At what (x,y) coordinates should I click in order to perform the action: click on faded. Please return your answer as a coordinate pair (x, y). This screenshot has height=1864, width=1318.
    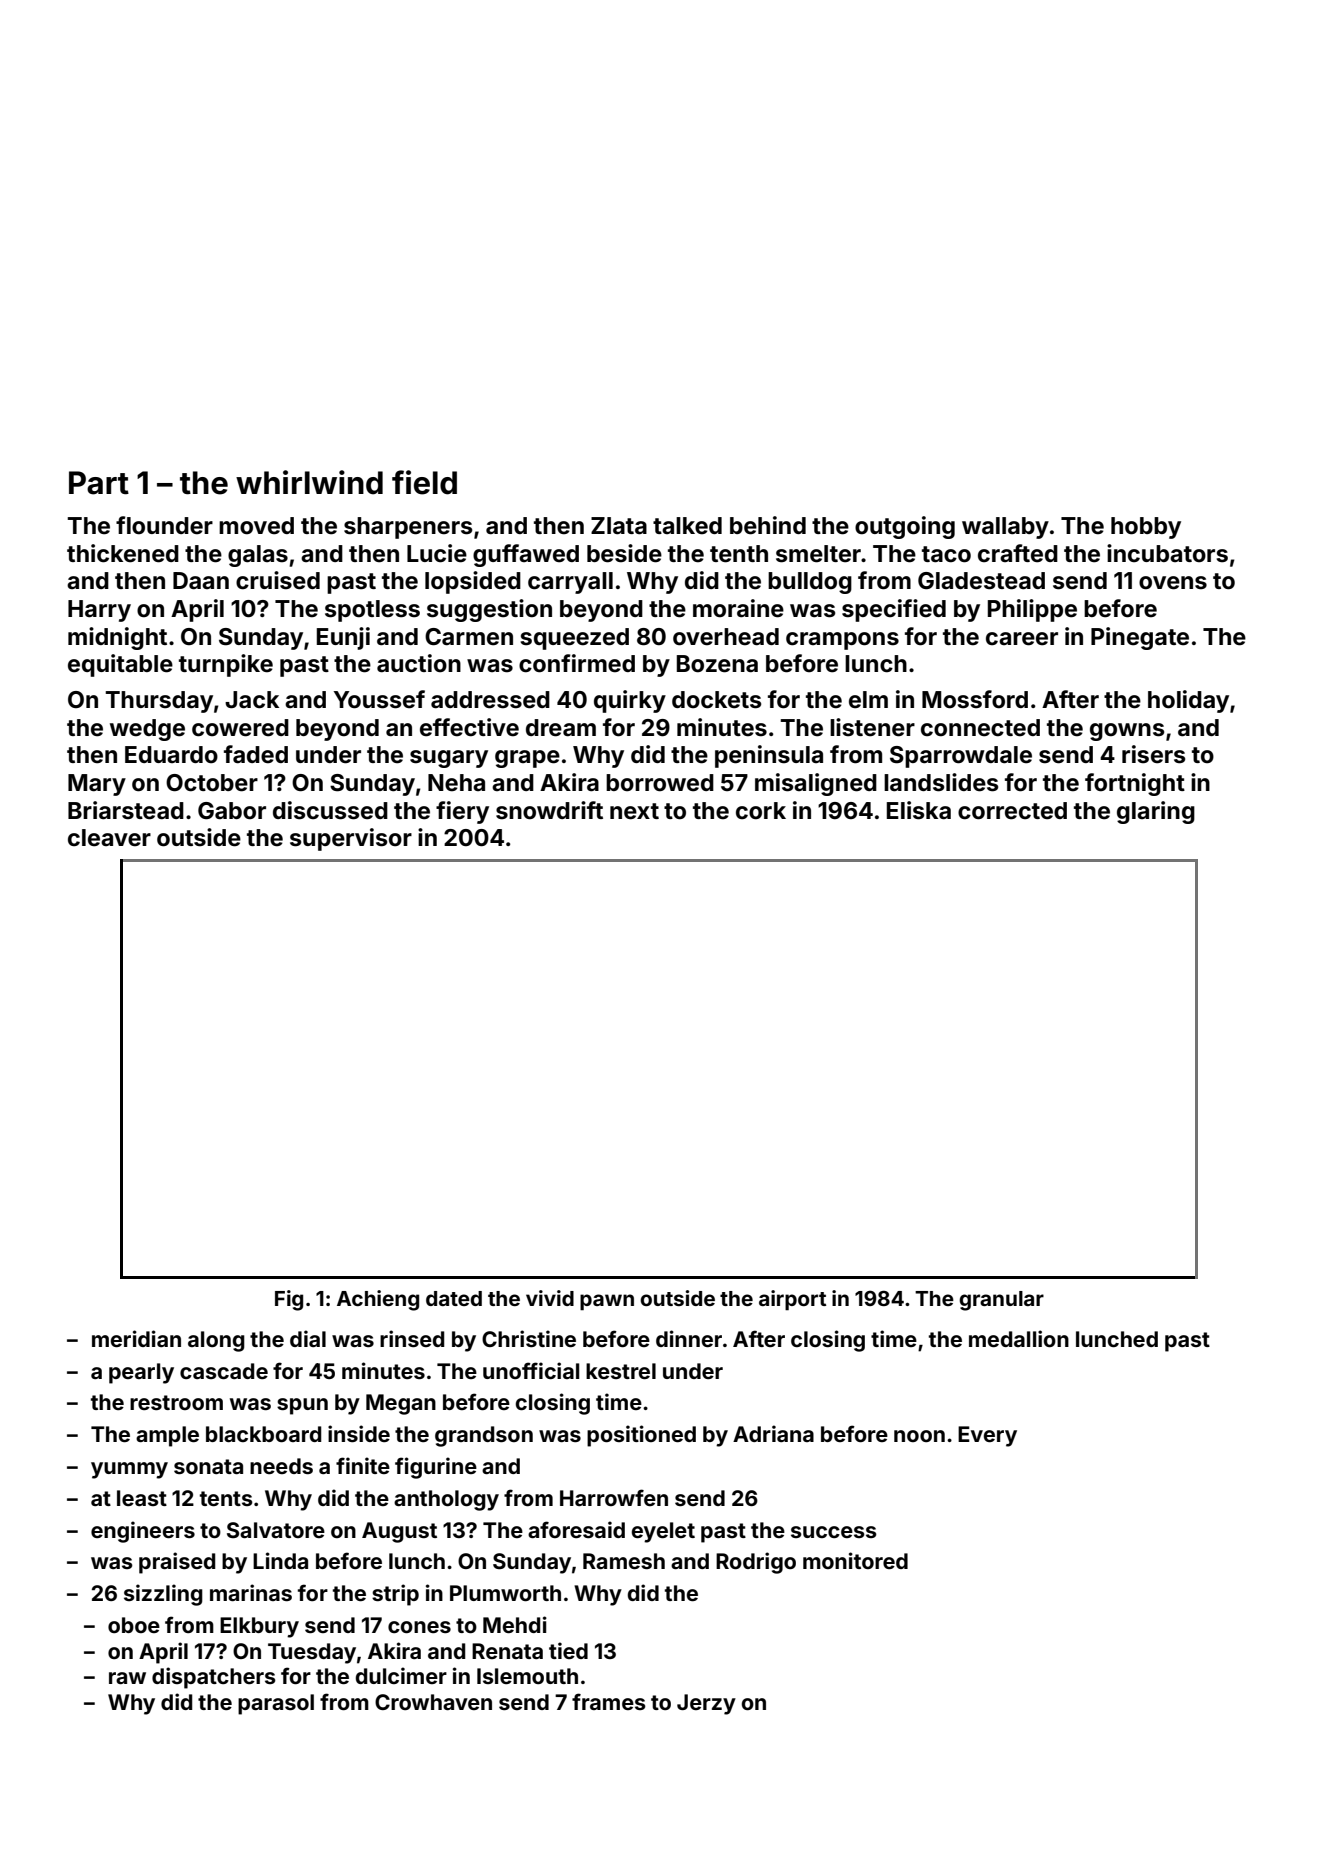
    Looking at the image, I should click on (256, 754).
